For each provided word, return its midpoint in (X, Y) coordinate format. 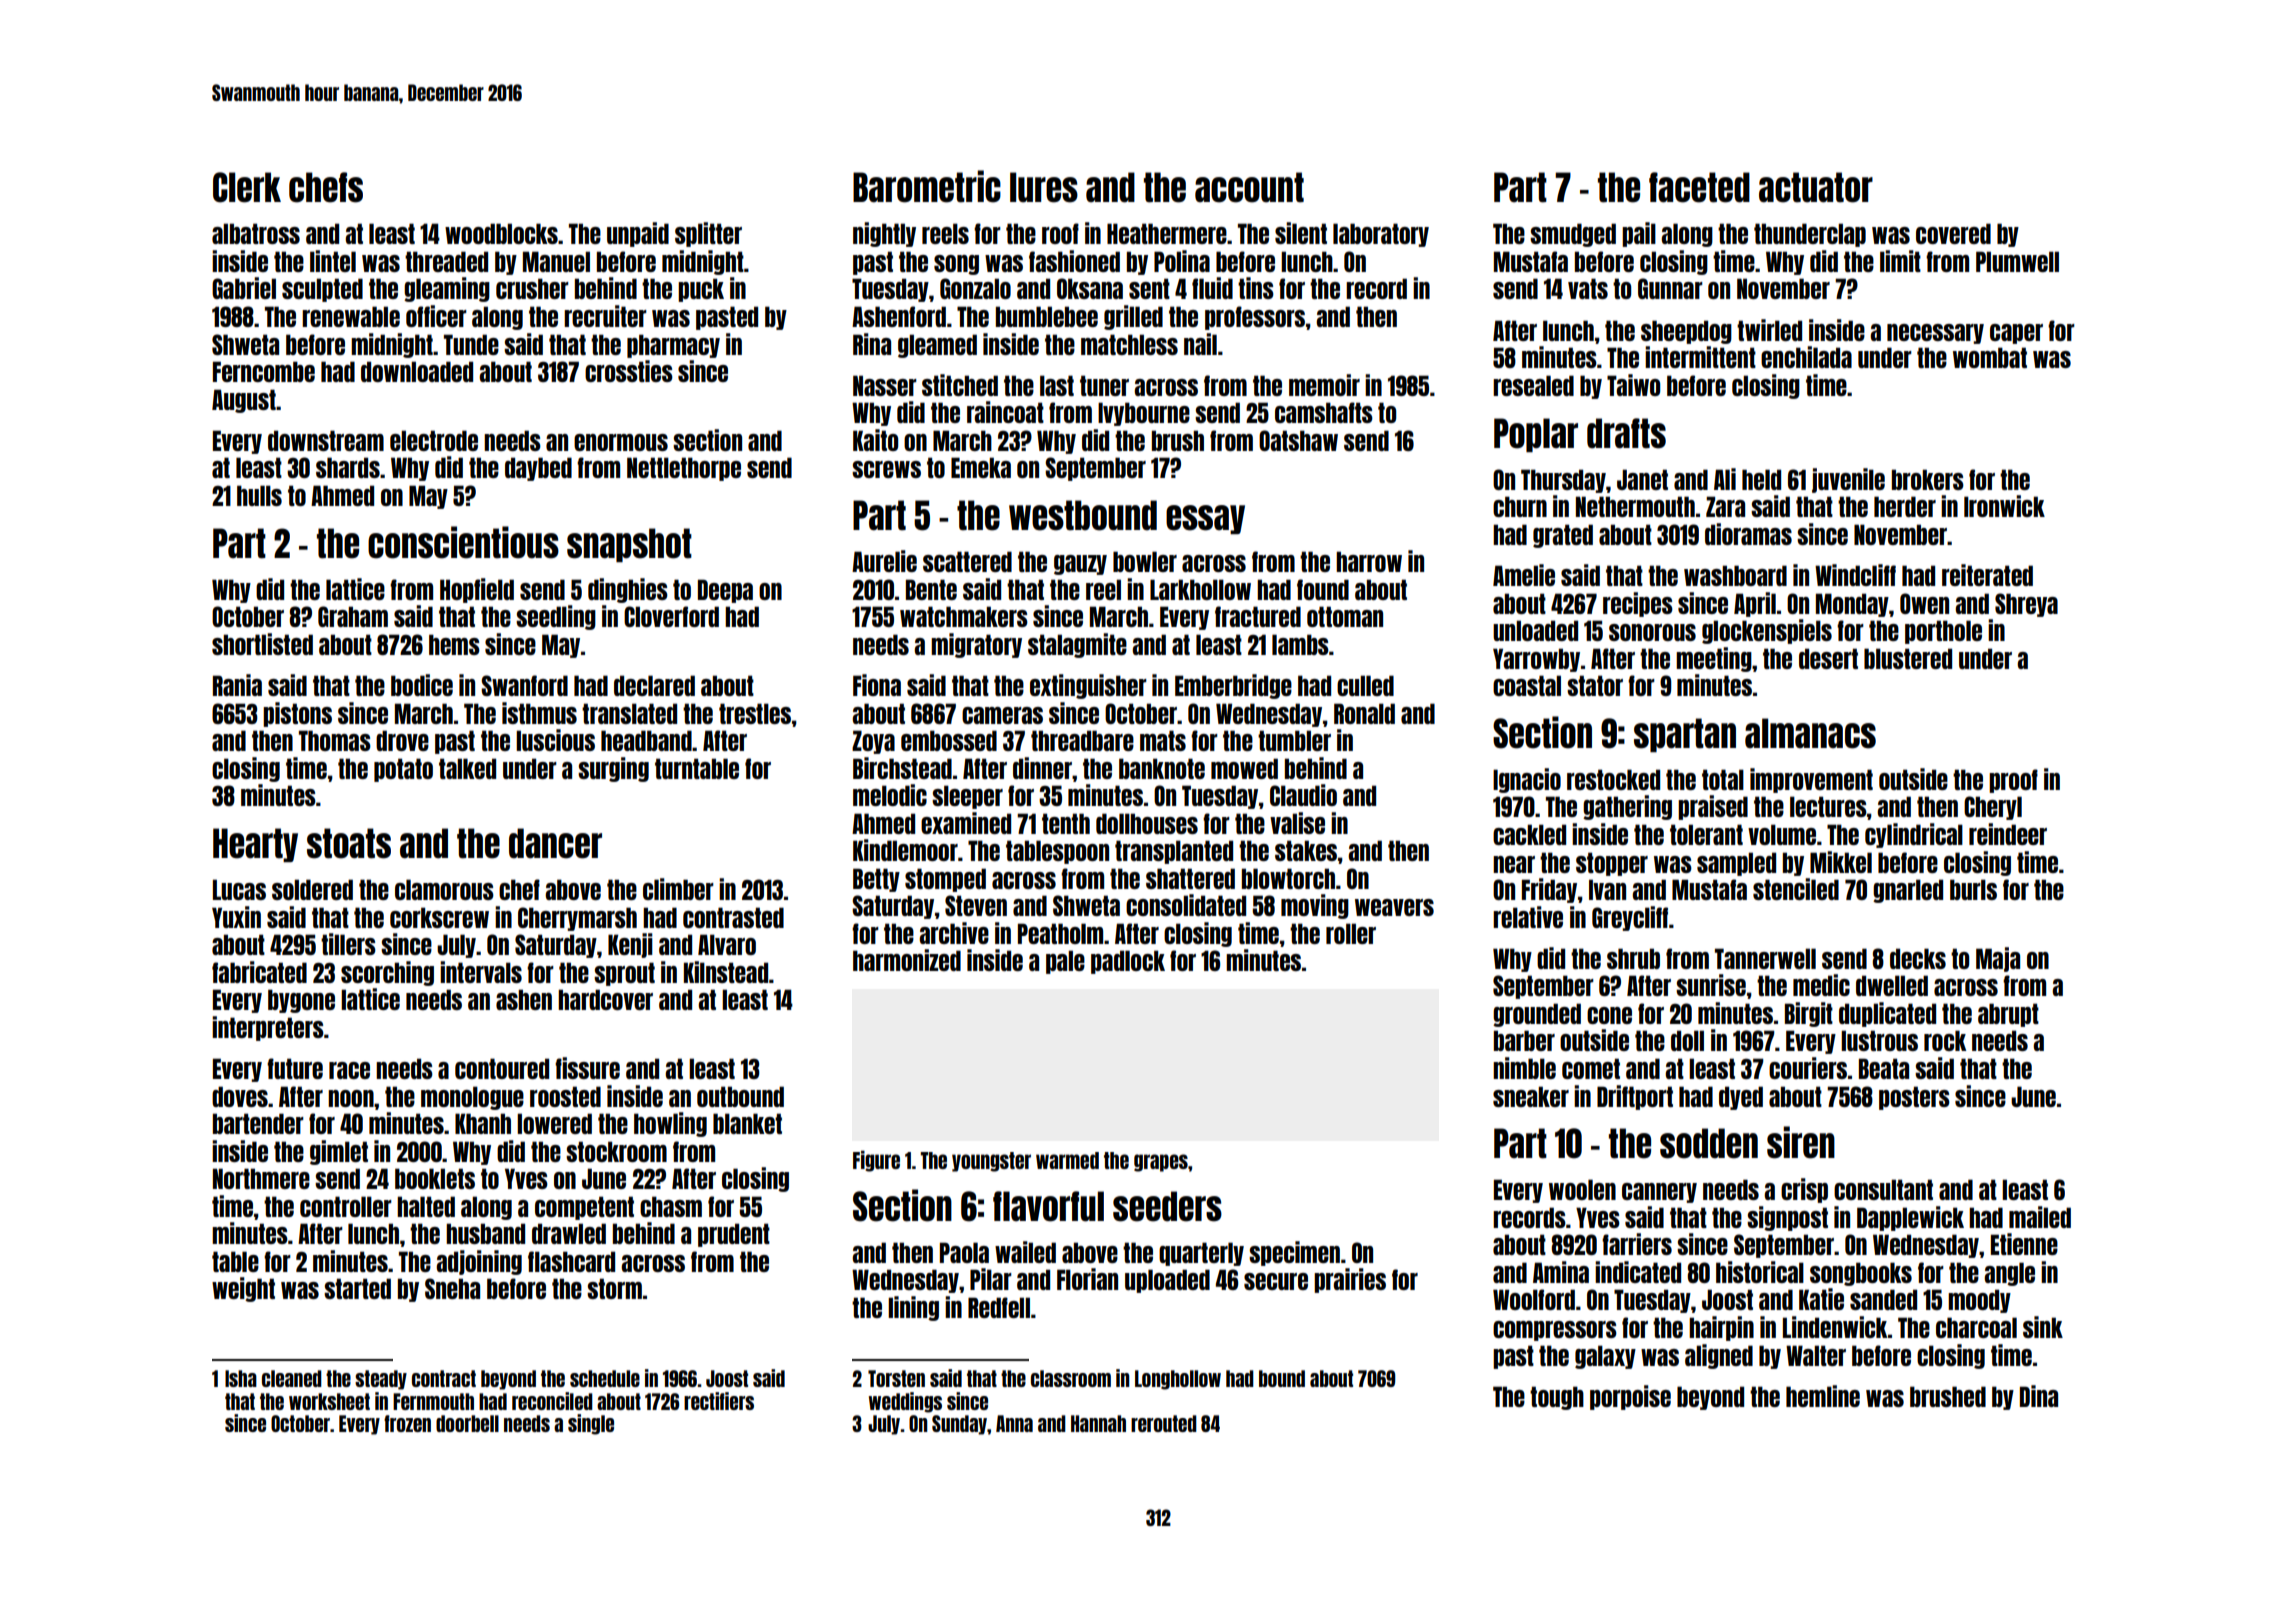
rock (1945, 1040)
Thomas (335, 740)
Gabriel (244, 288)
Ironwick (2004, 506)
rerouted (1164, 1423)
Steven (976, 905)
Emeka (981, 467)
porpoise (1630, 1397)
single (591, 1424)
